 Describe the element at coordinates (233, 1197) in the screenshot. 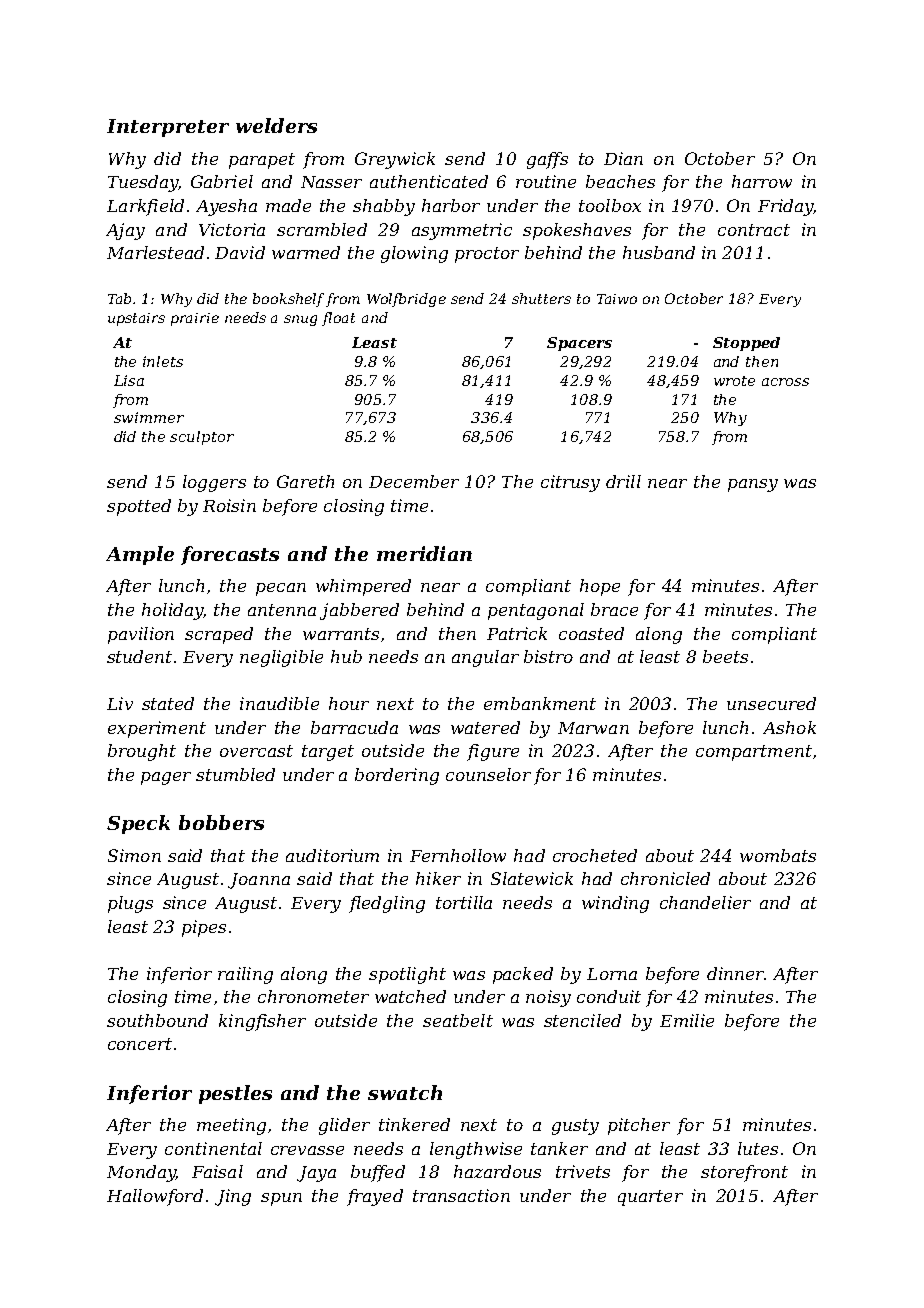

I see `Jing` at that location.
